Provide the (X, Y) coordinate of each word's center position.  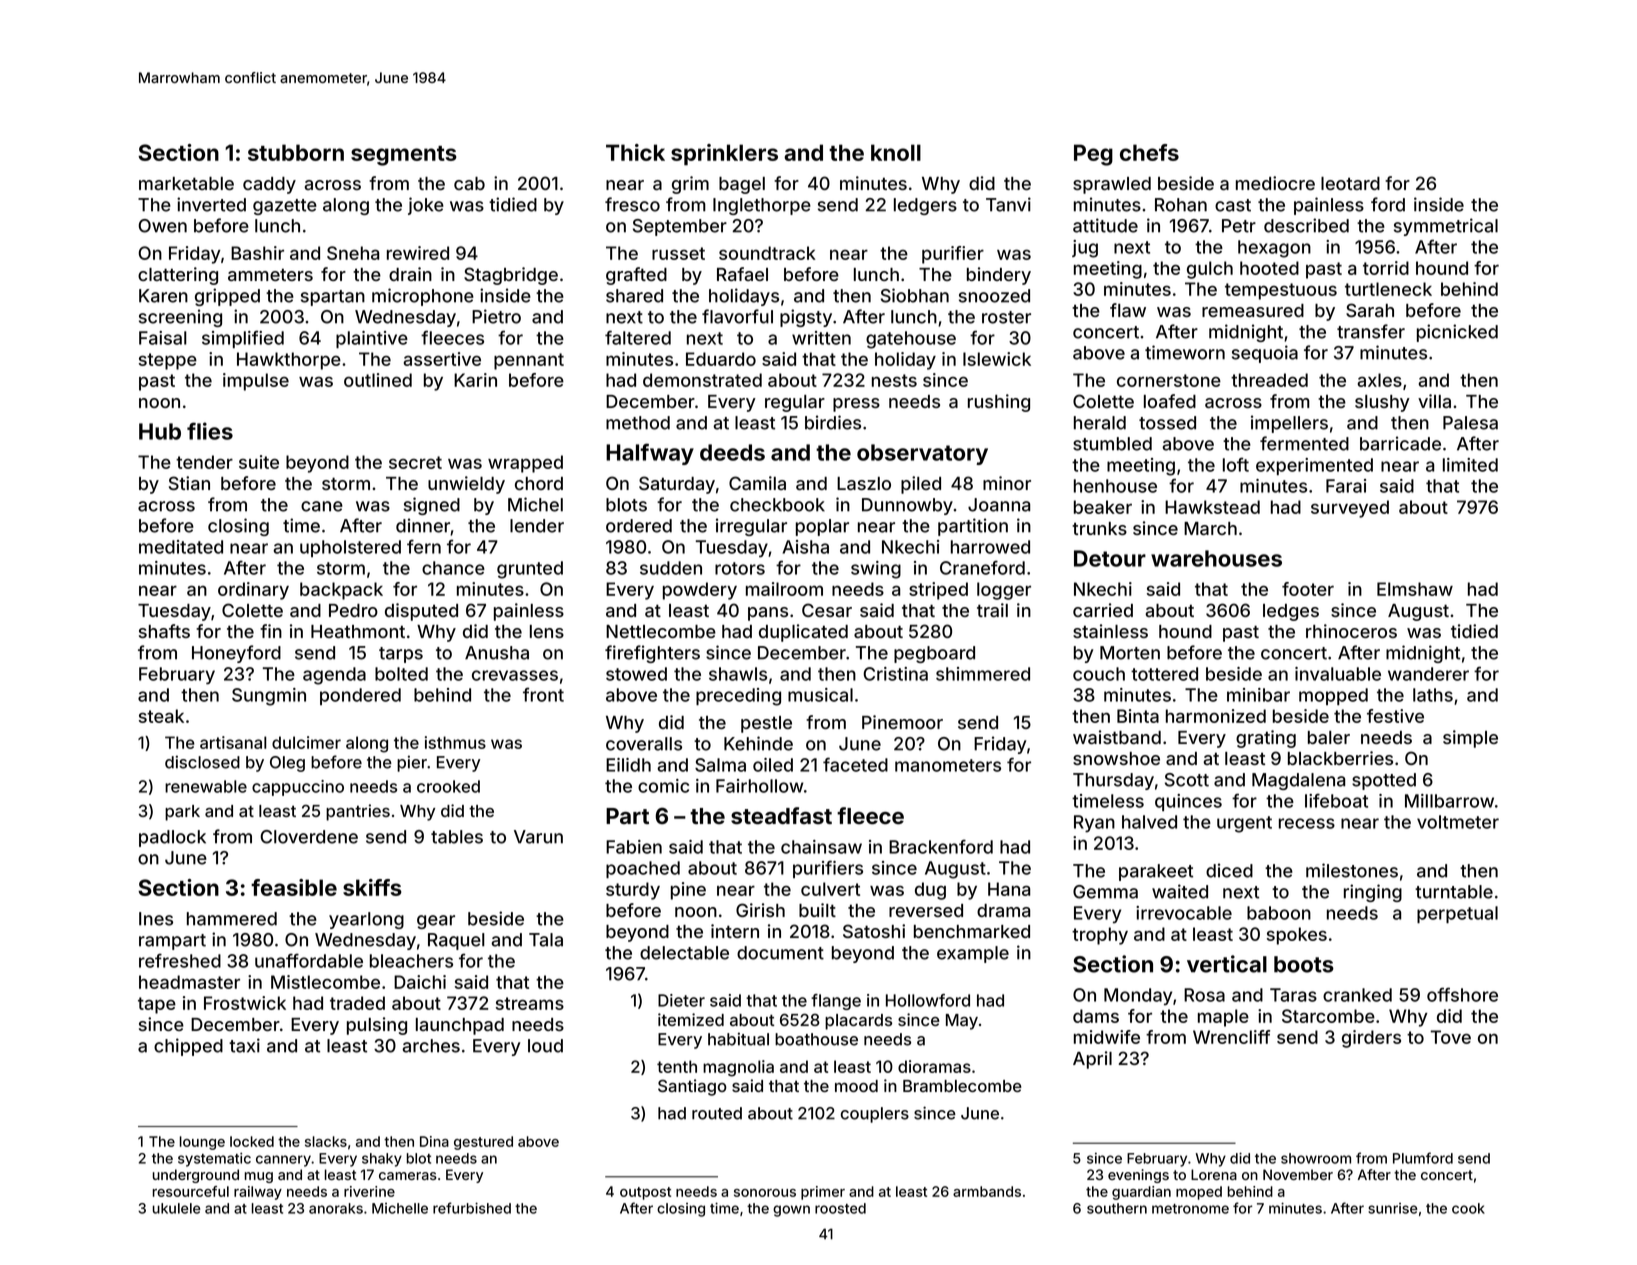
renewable (206, 786)
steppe (168, 361)
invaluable (1338, 674)
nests (894, 380)
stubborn (296, 152)
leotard (1350, 183)
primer (823, 1193)
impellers (1289, 424)
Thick (635, 152)
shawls (738, 674)
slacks (326, 1141)
